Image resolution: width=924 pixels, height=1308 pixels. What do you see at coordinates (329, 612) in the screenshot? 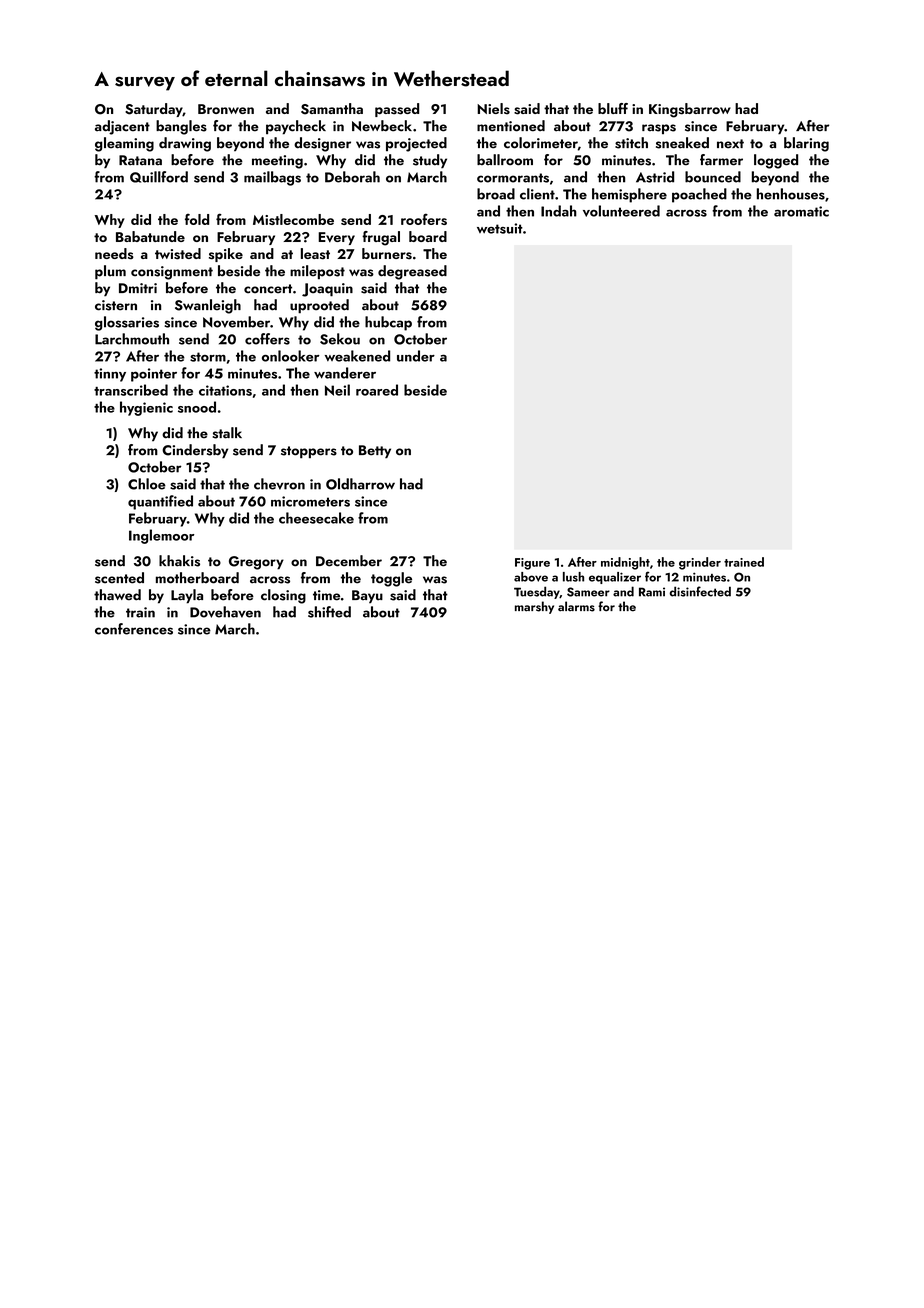
I see `shifted` at bounding box center [329, 612].
